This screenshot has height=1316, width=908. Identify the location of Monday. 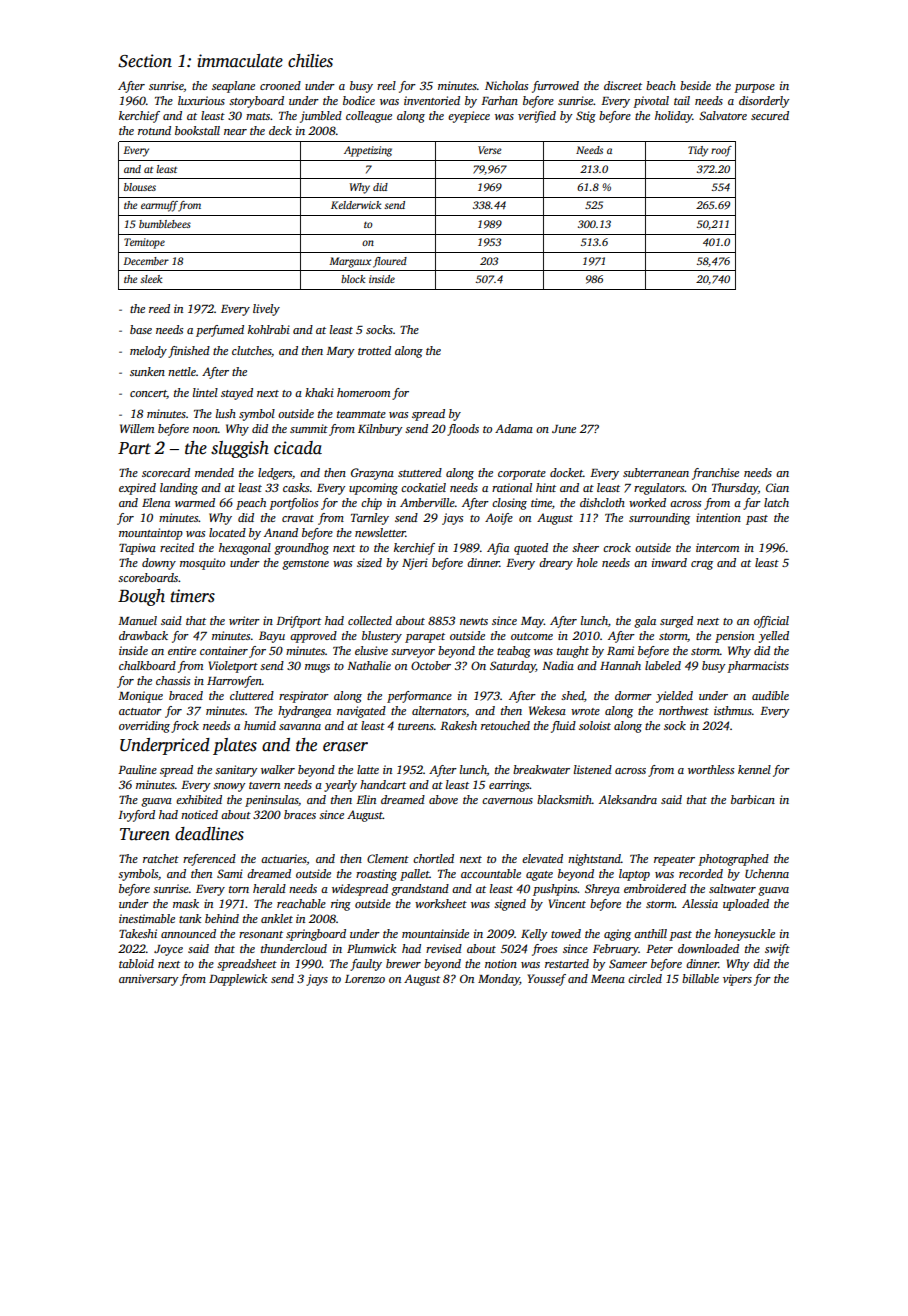
(499, 980).
